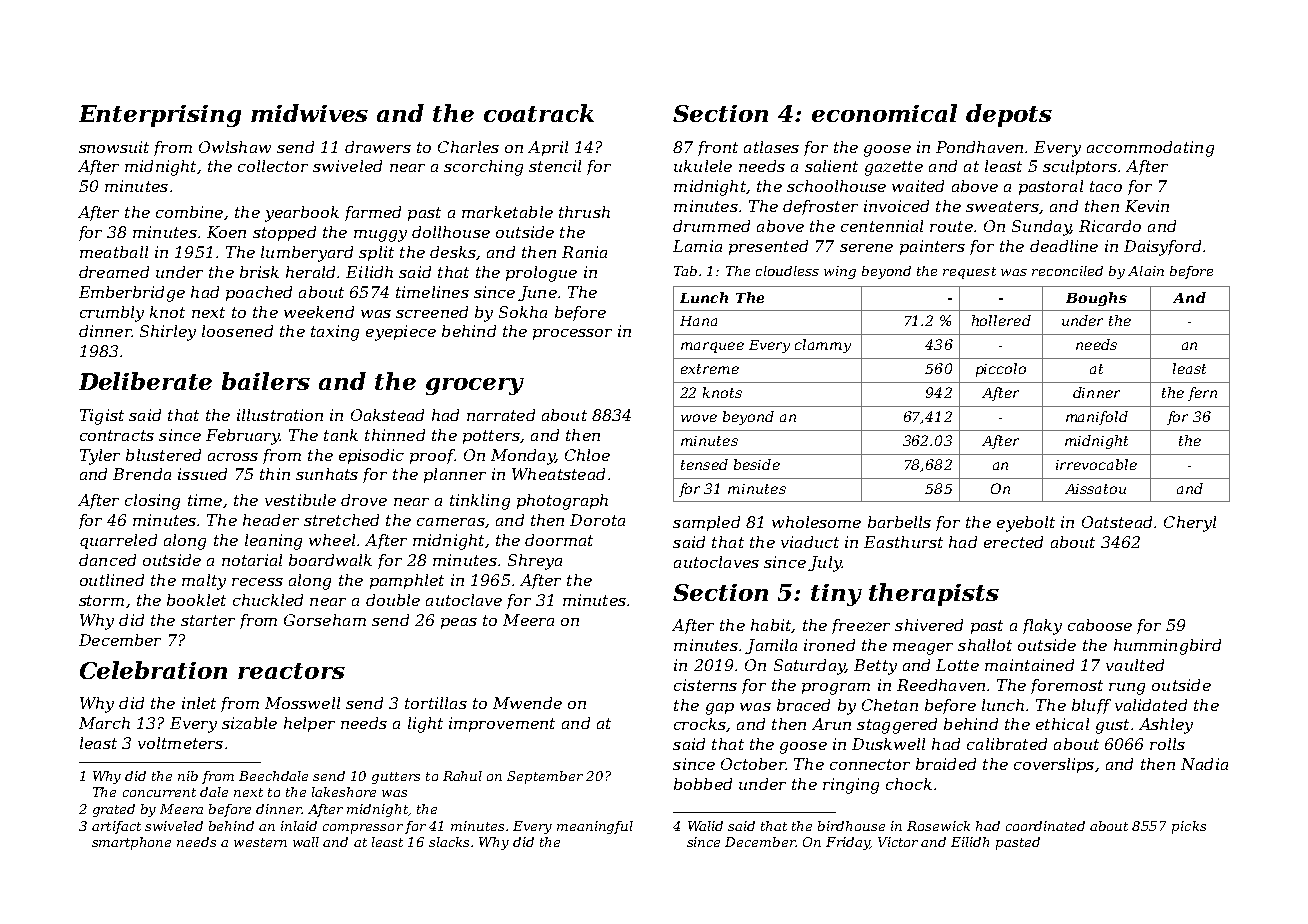  Describe the element at coordinates (335, 333) in the screenshot. I see `taxing` at that location.
